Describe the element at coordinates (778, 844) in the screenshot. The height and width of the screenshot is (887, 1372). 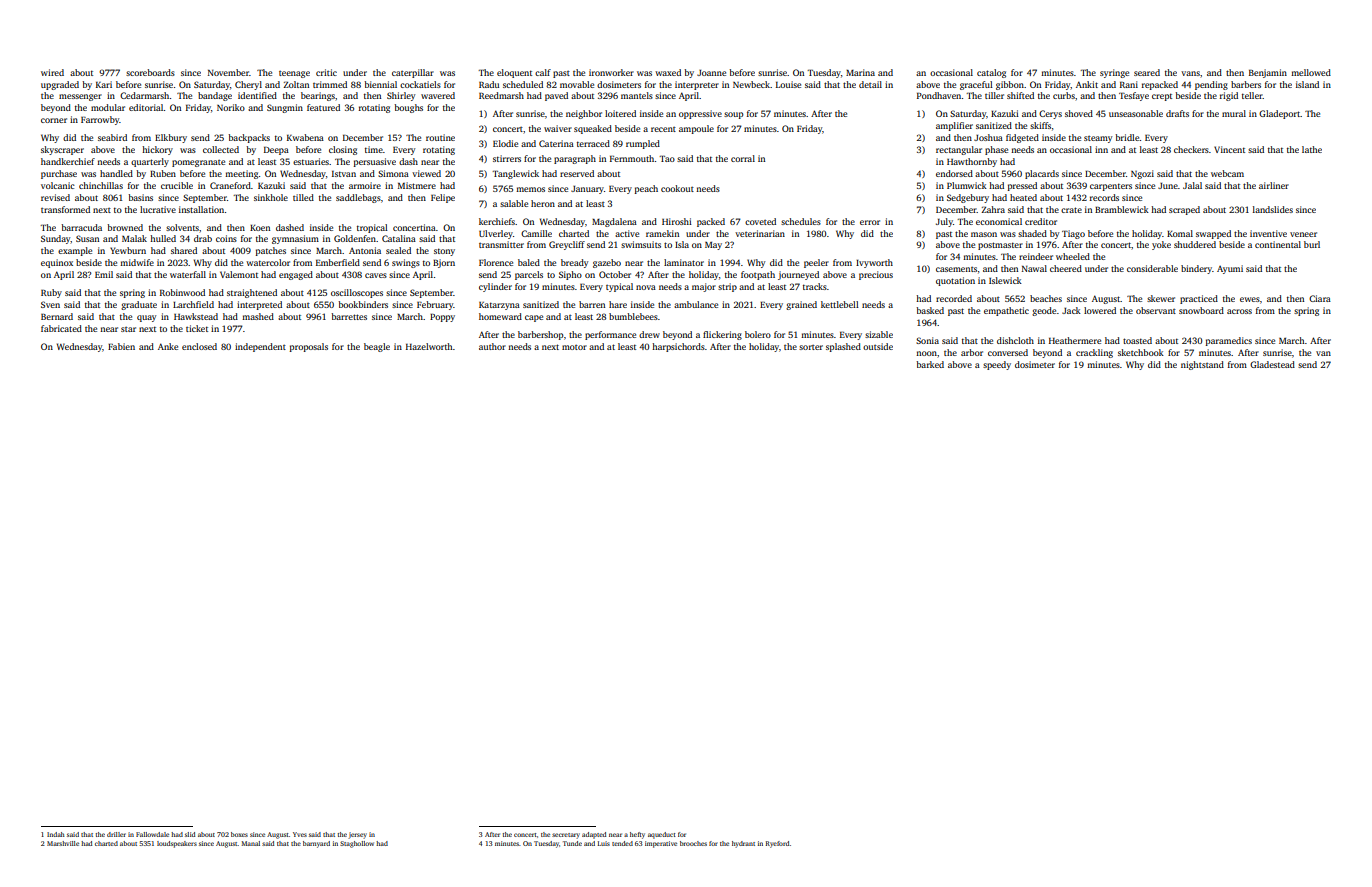
I see `Ryeford` at that location.
